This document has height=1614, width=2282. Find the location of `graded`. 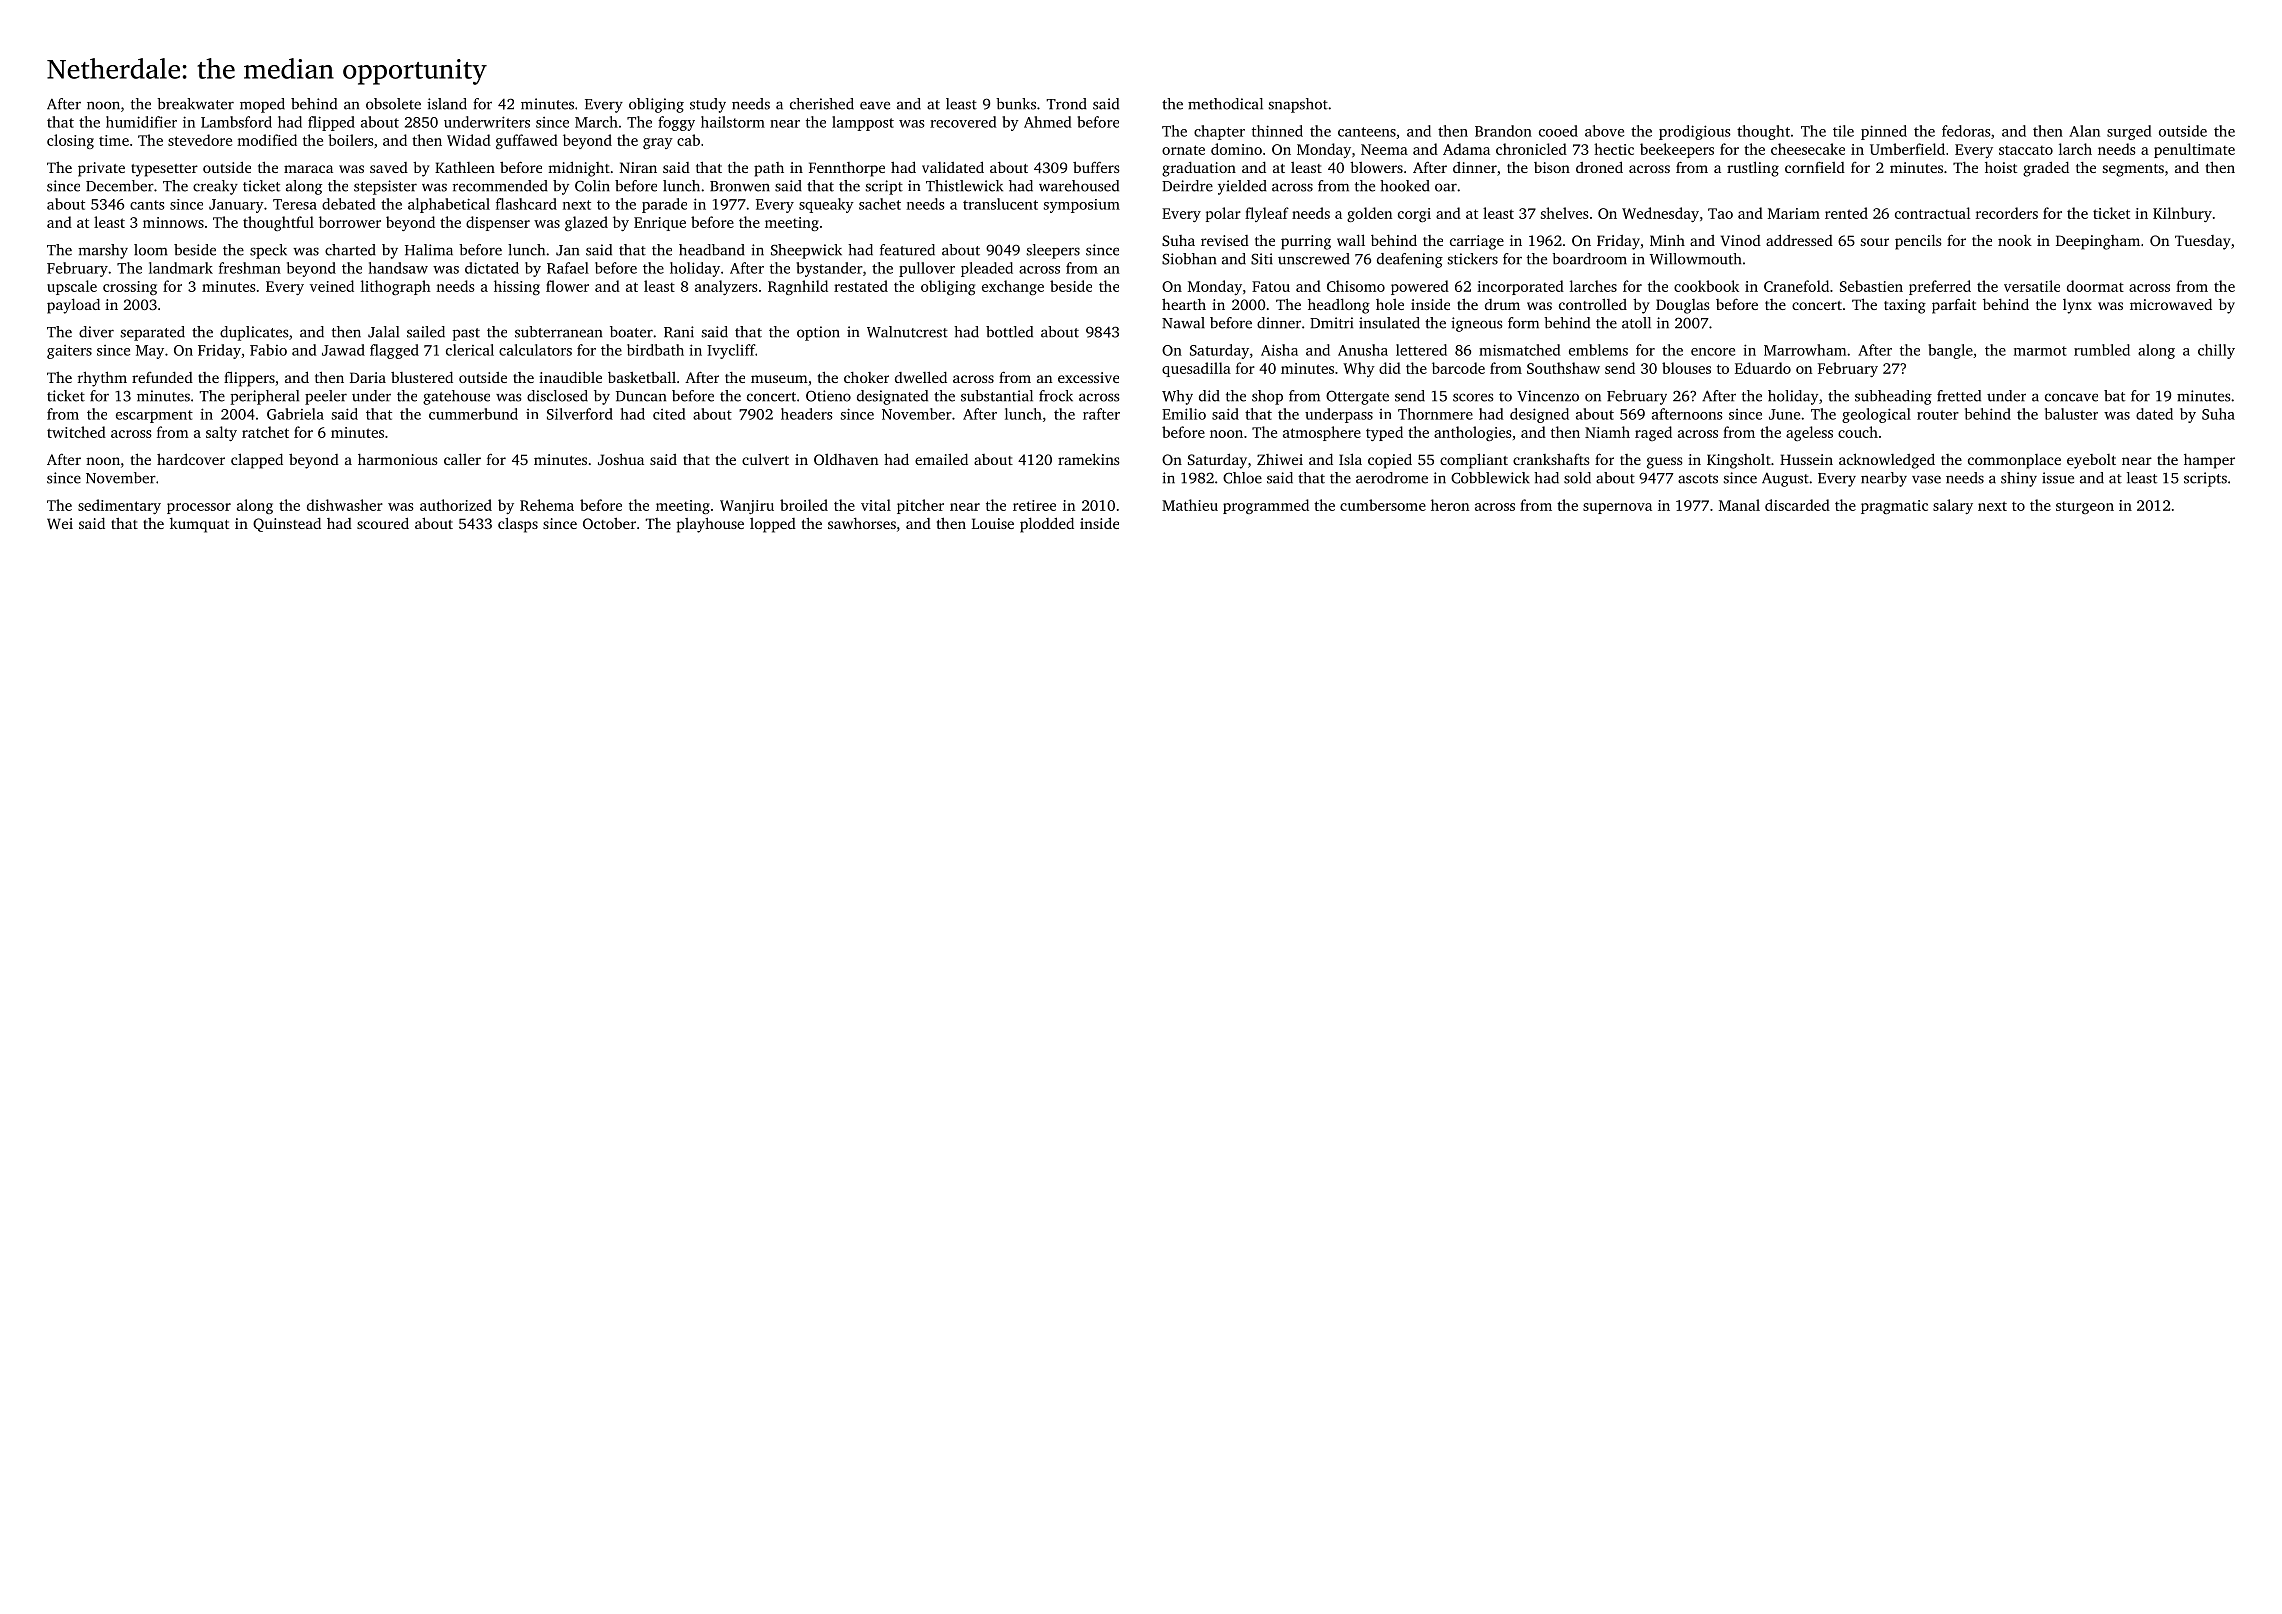

graded is located at coordinates (2046, 169).
